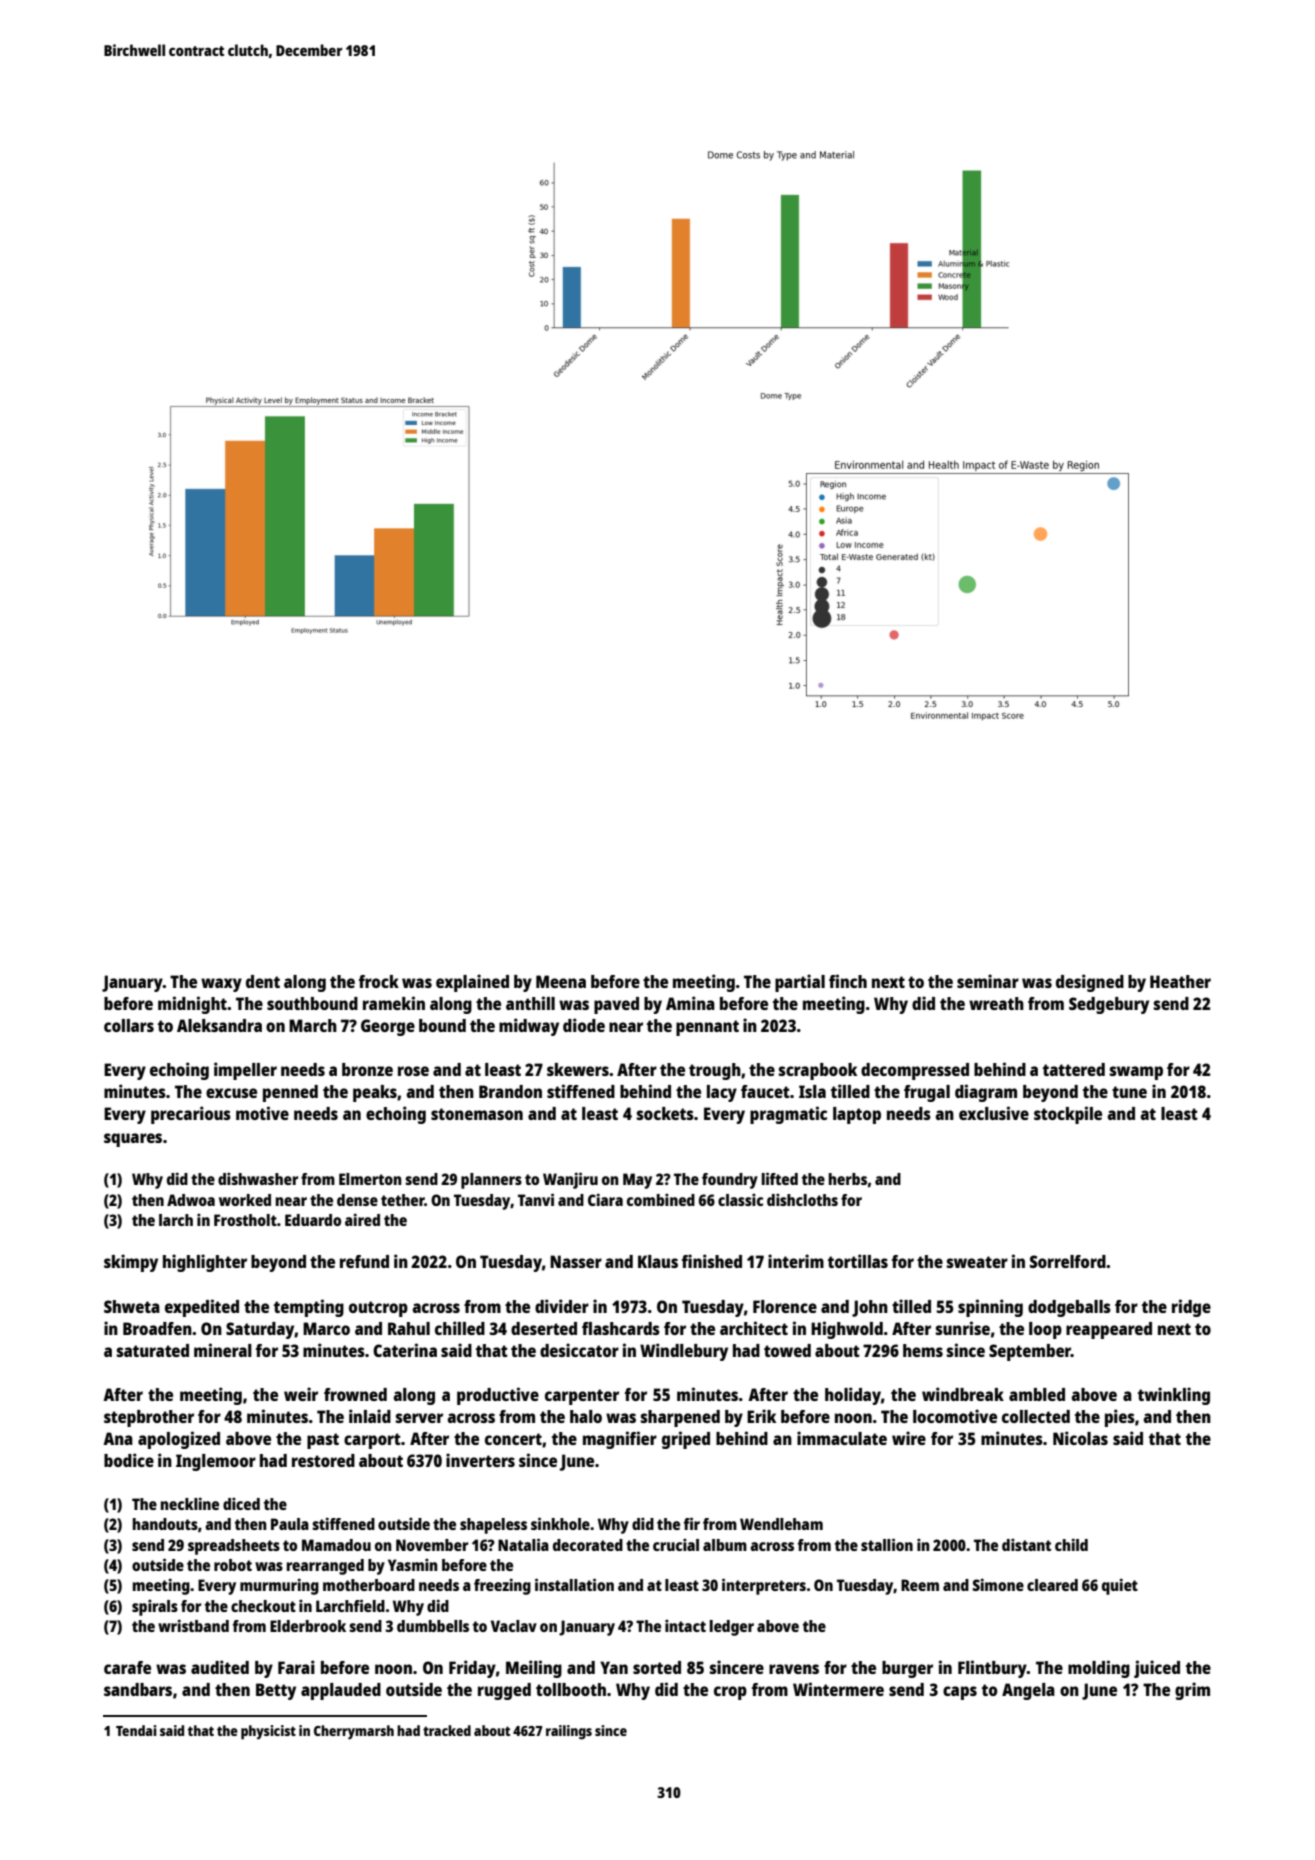  Describe the element at coordinates (245, 1071) in the screenshot. I see `impeller` at that location.
